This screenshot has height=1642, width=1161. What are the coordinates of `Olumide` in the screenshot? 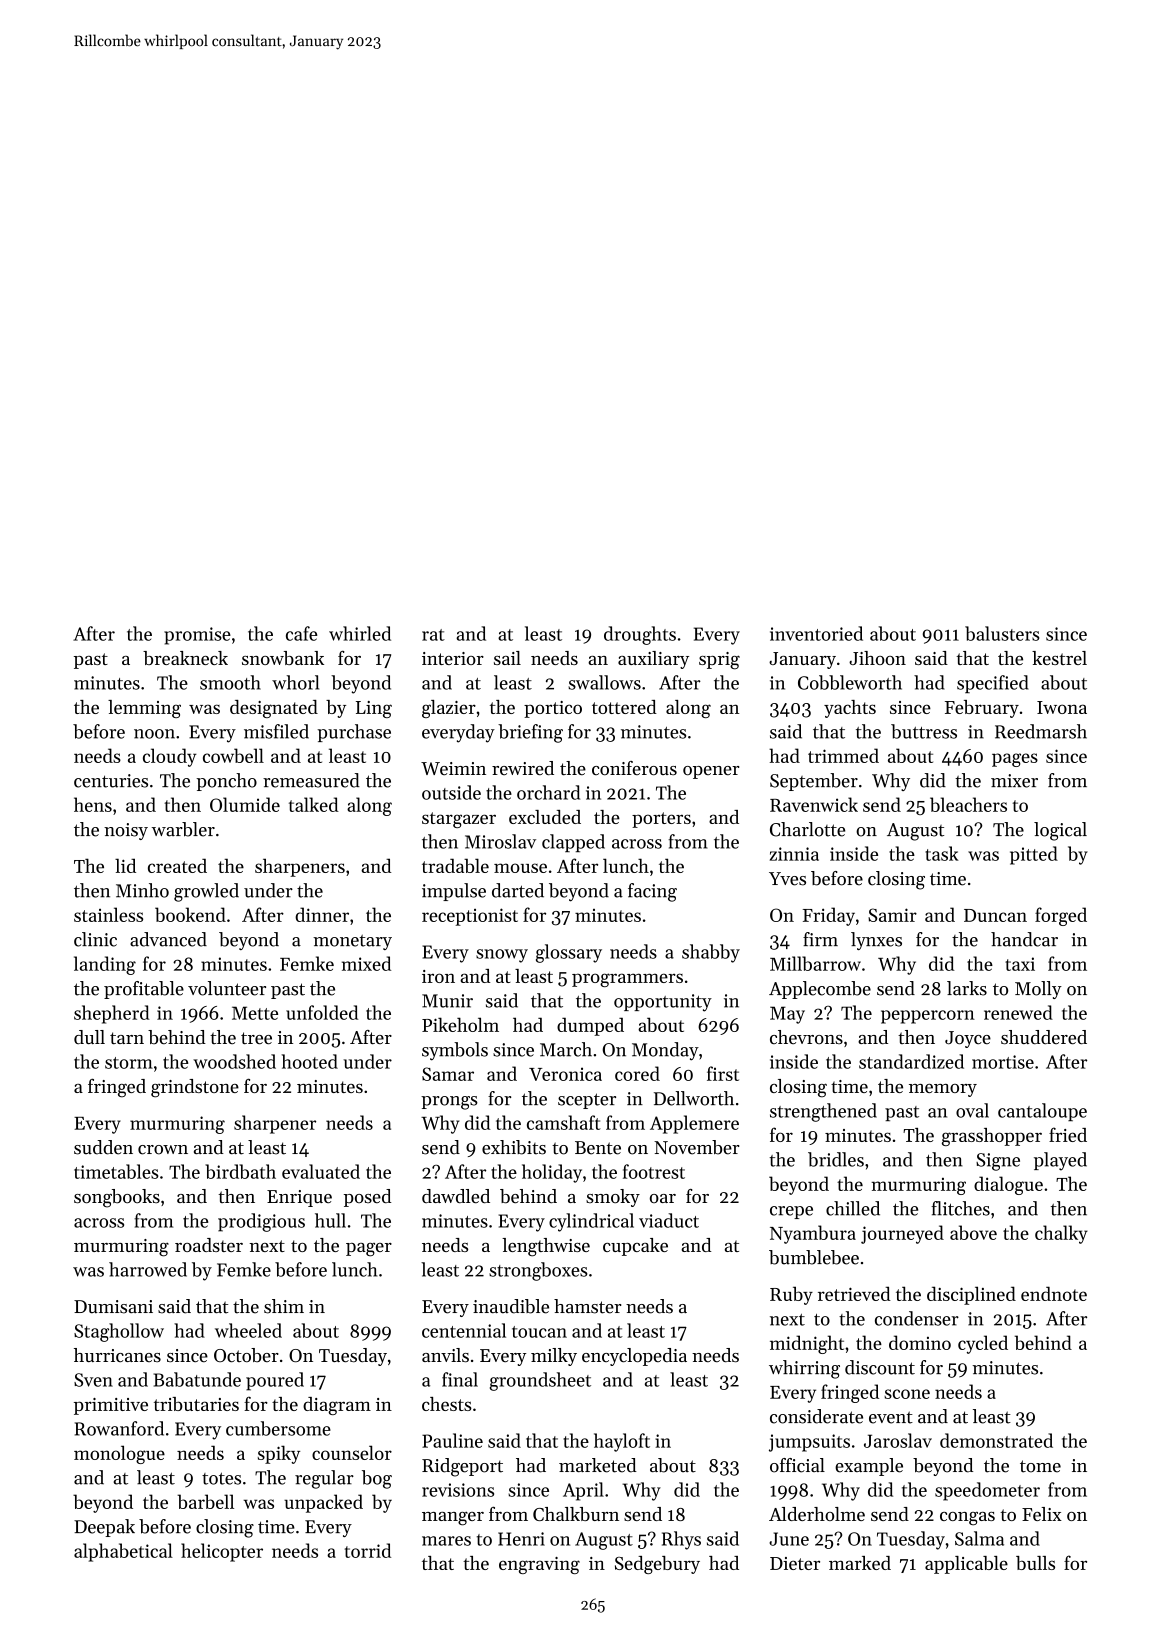 It's located at (245, 804).
